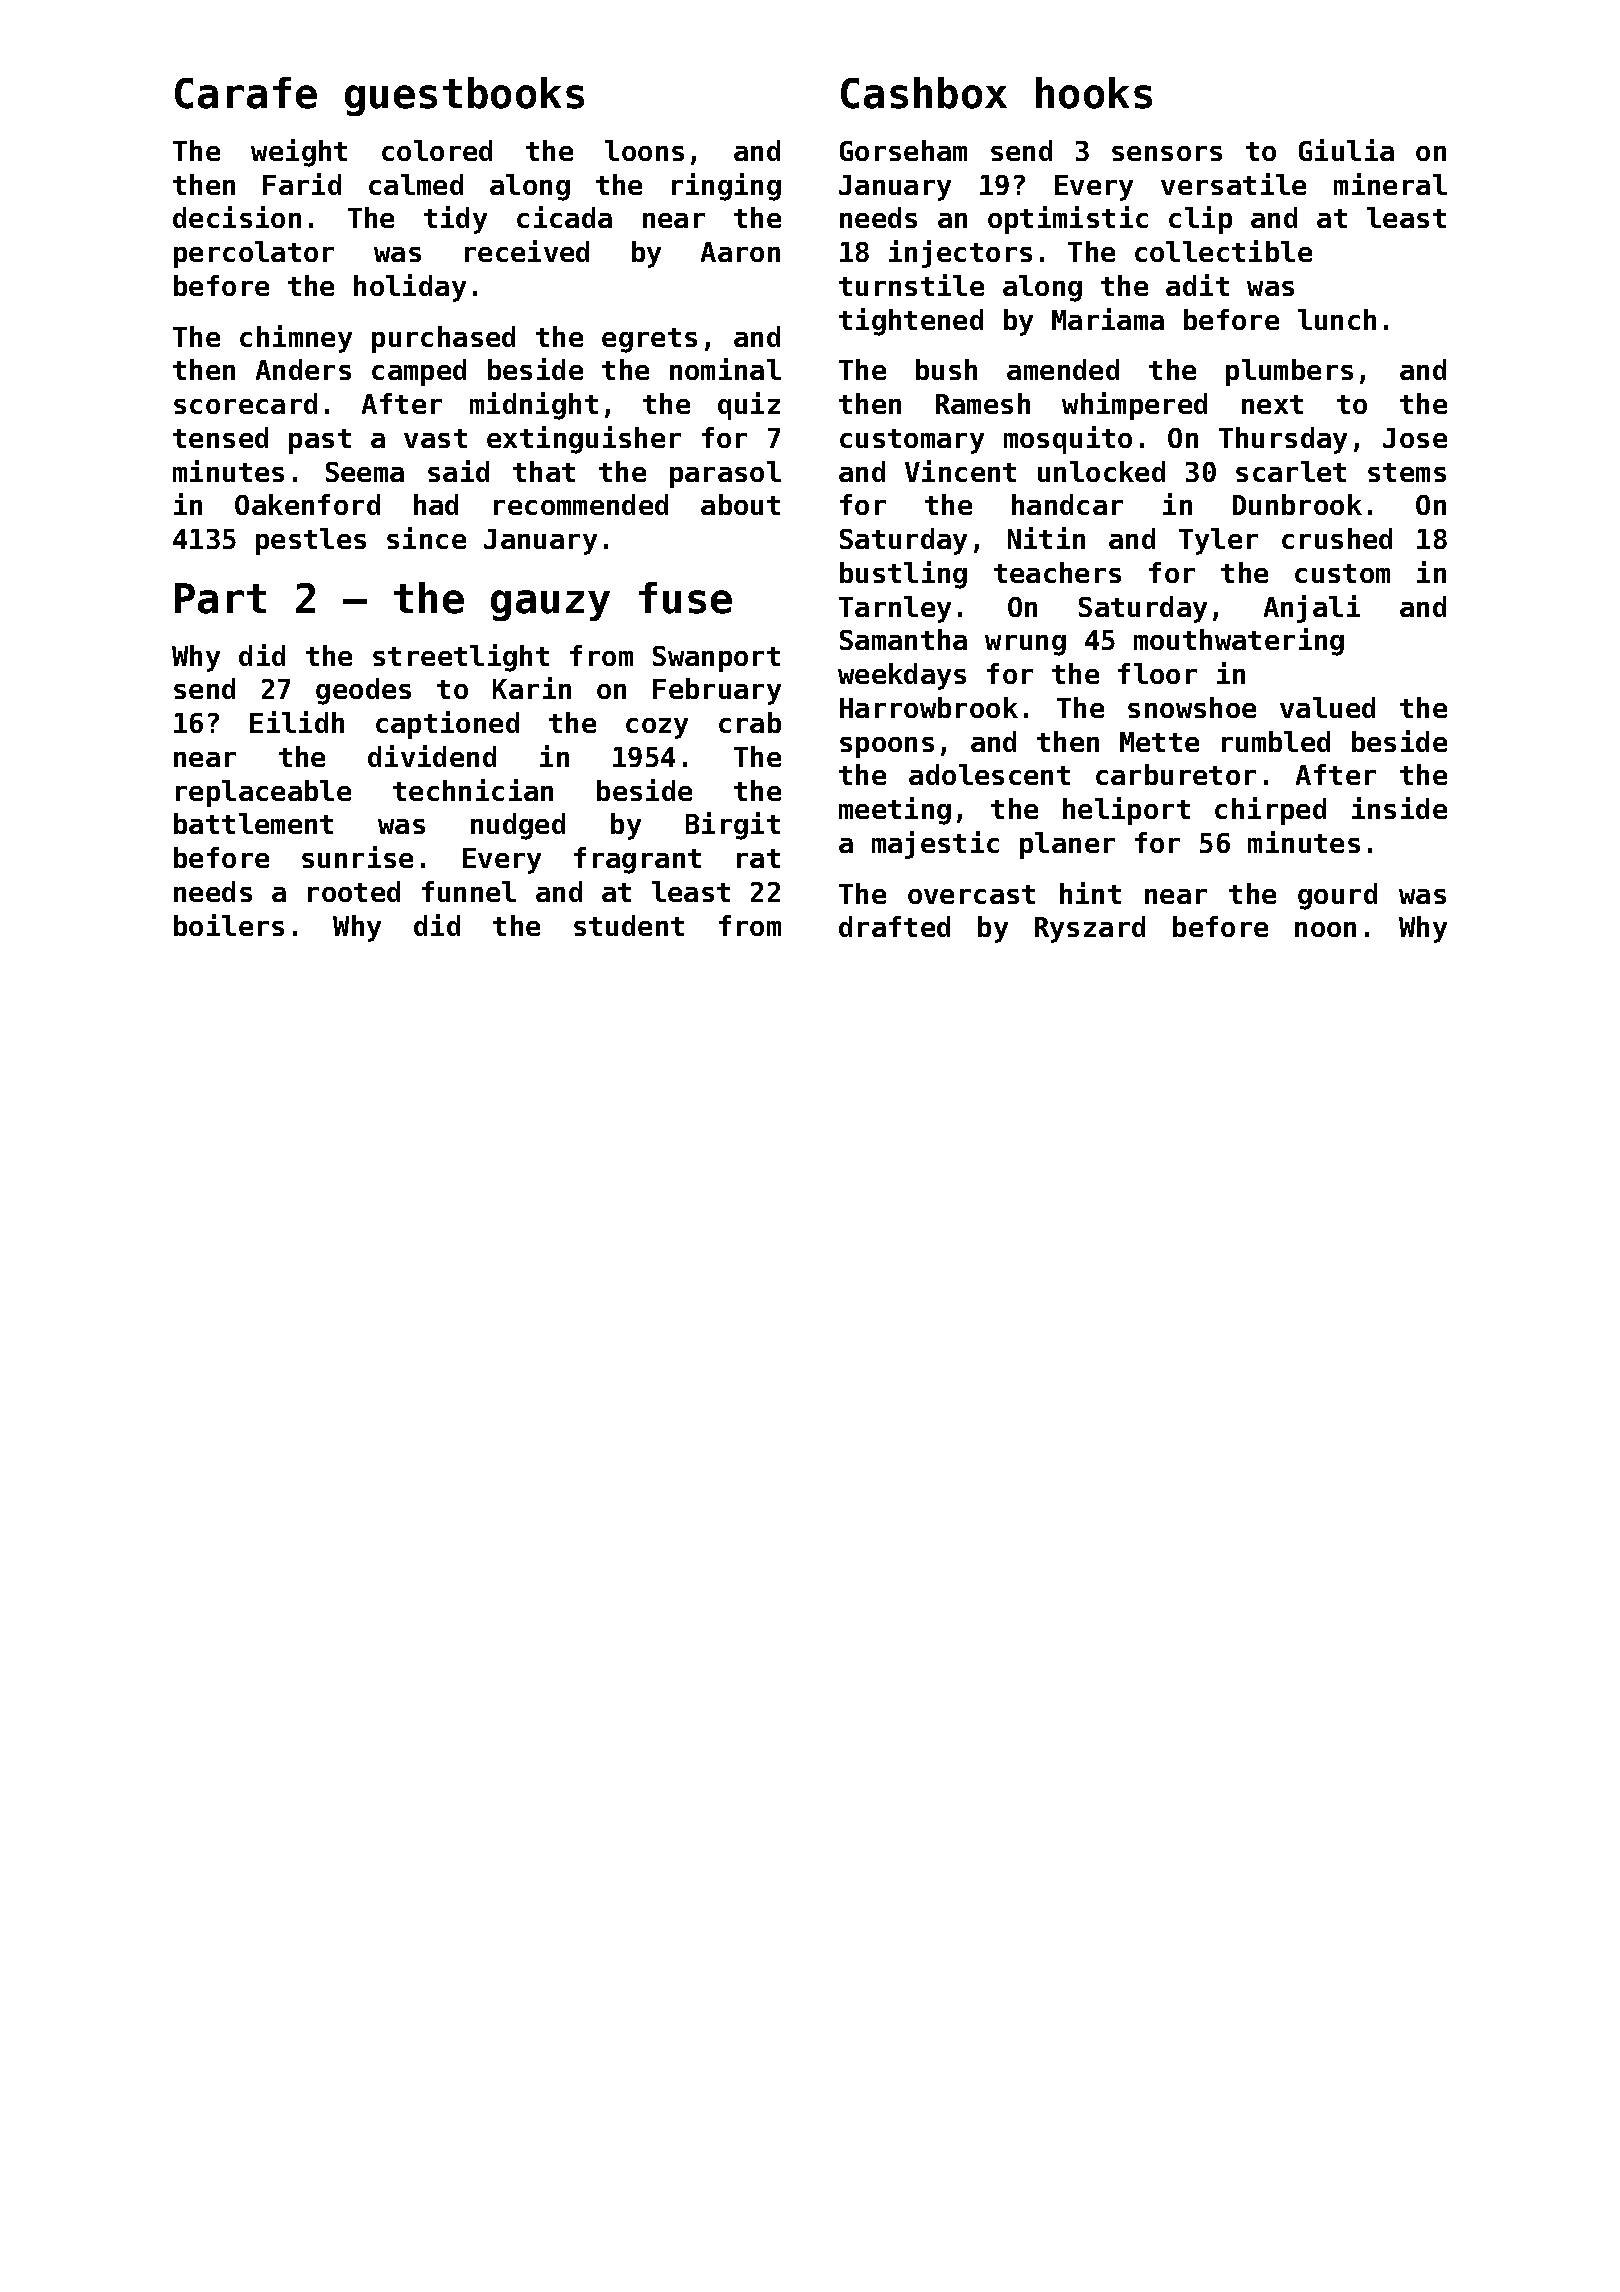 This document has height=2292, width=1620. Describe the element at coordinates (935, 845) in the document. I see `majestic` at that location.
